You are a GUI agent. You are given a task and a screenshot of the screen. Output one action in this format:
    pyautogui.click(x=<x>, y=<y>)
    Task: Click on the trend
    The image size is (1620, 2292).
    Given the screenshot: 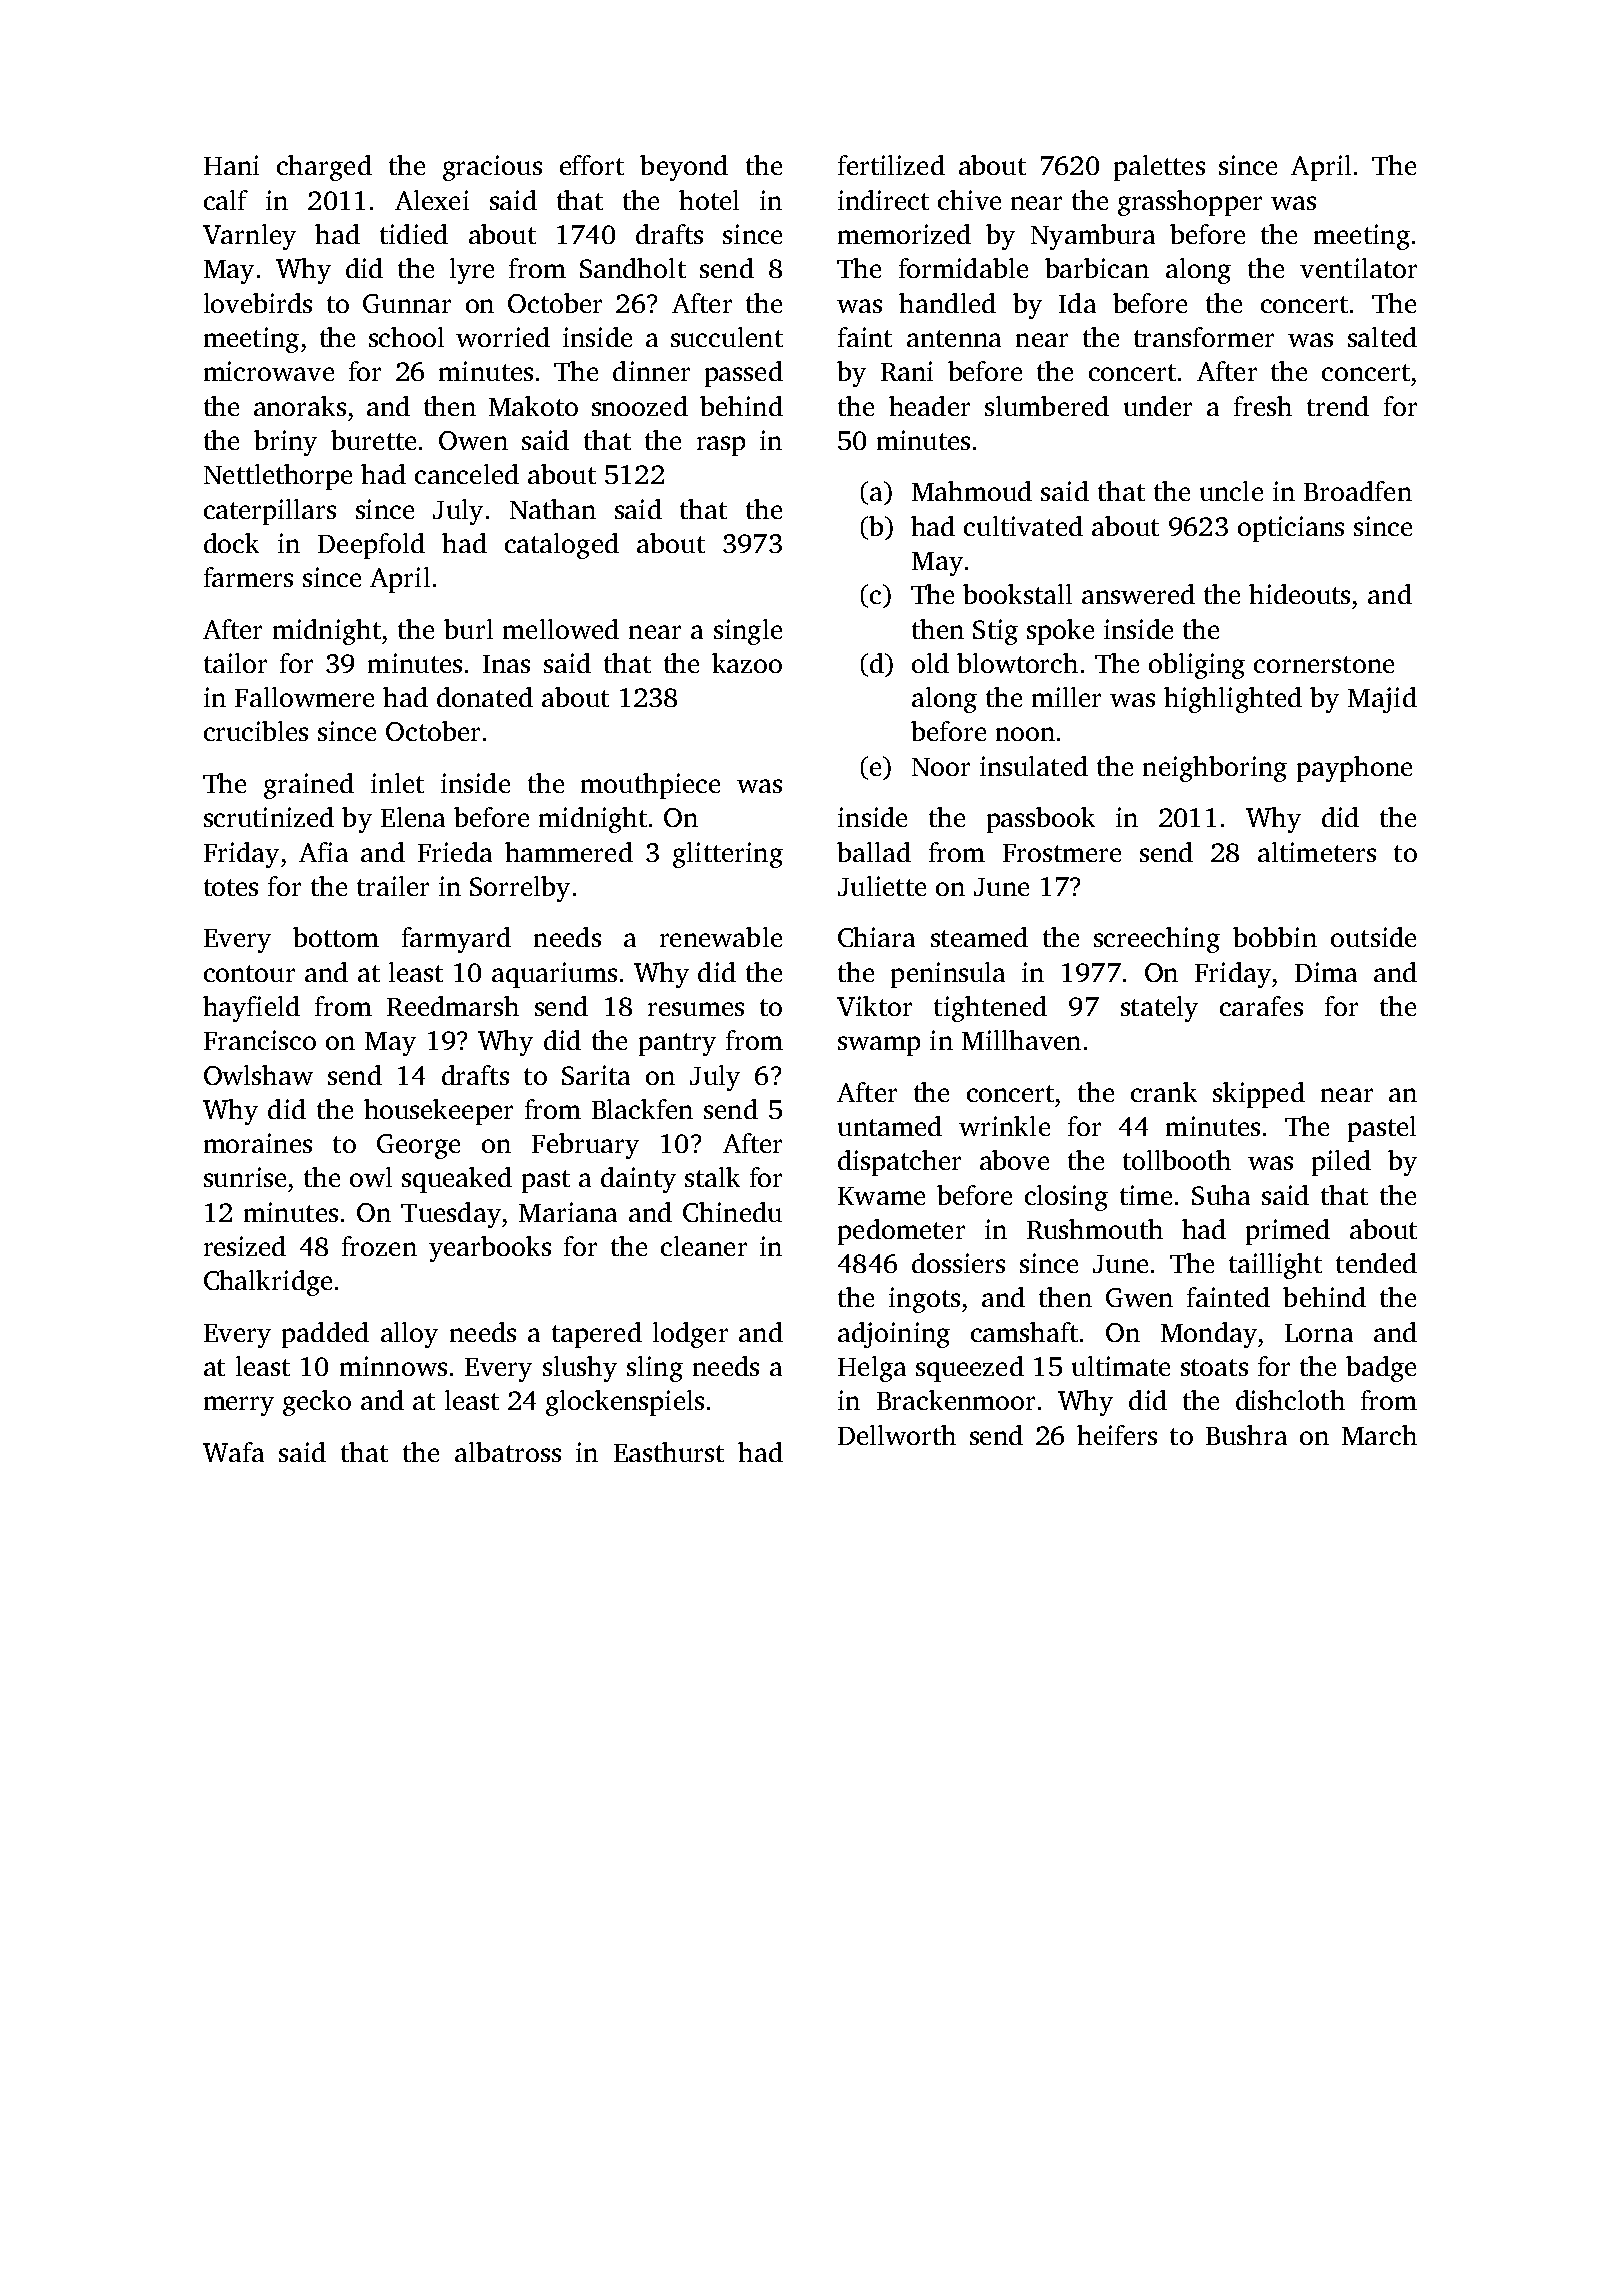 What is the action you would take?
    pyautogui.click(x=1338, y=406)
